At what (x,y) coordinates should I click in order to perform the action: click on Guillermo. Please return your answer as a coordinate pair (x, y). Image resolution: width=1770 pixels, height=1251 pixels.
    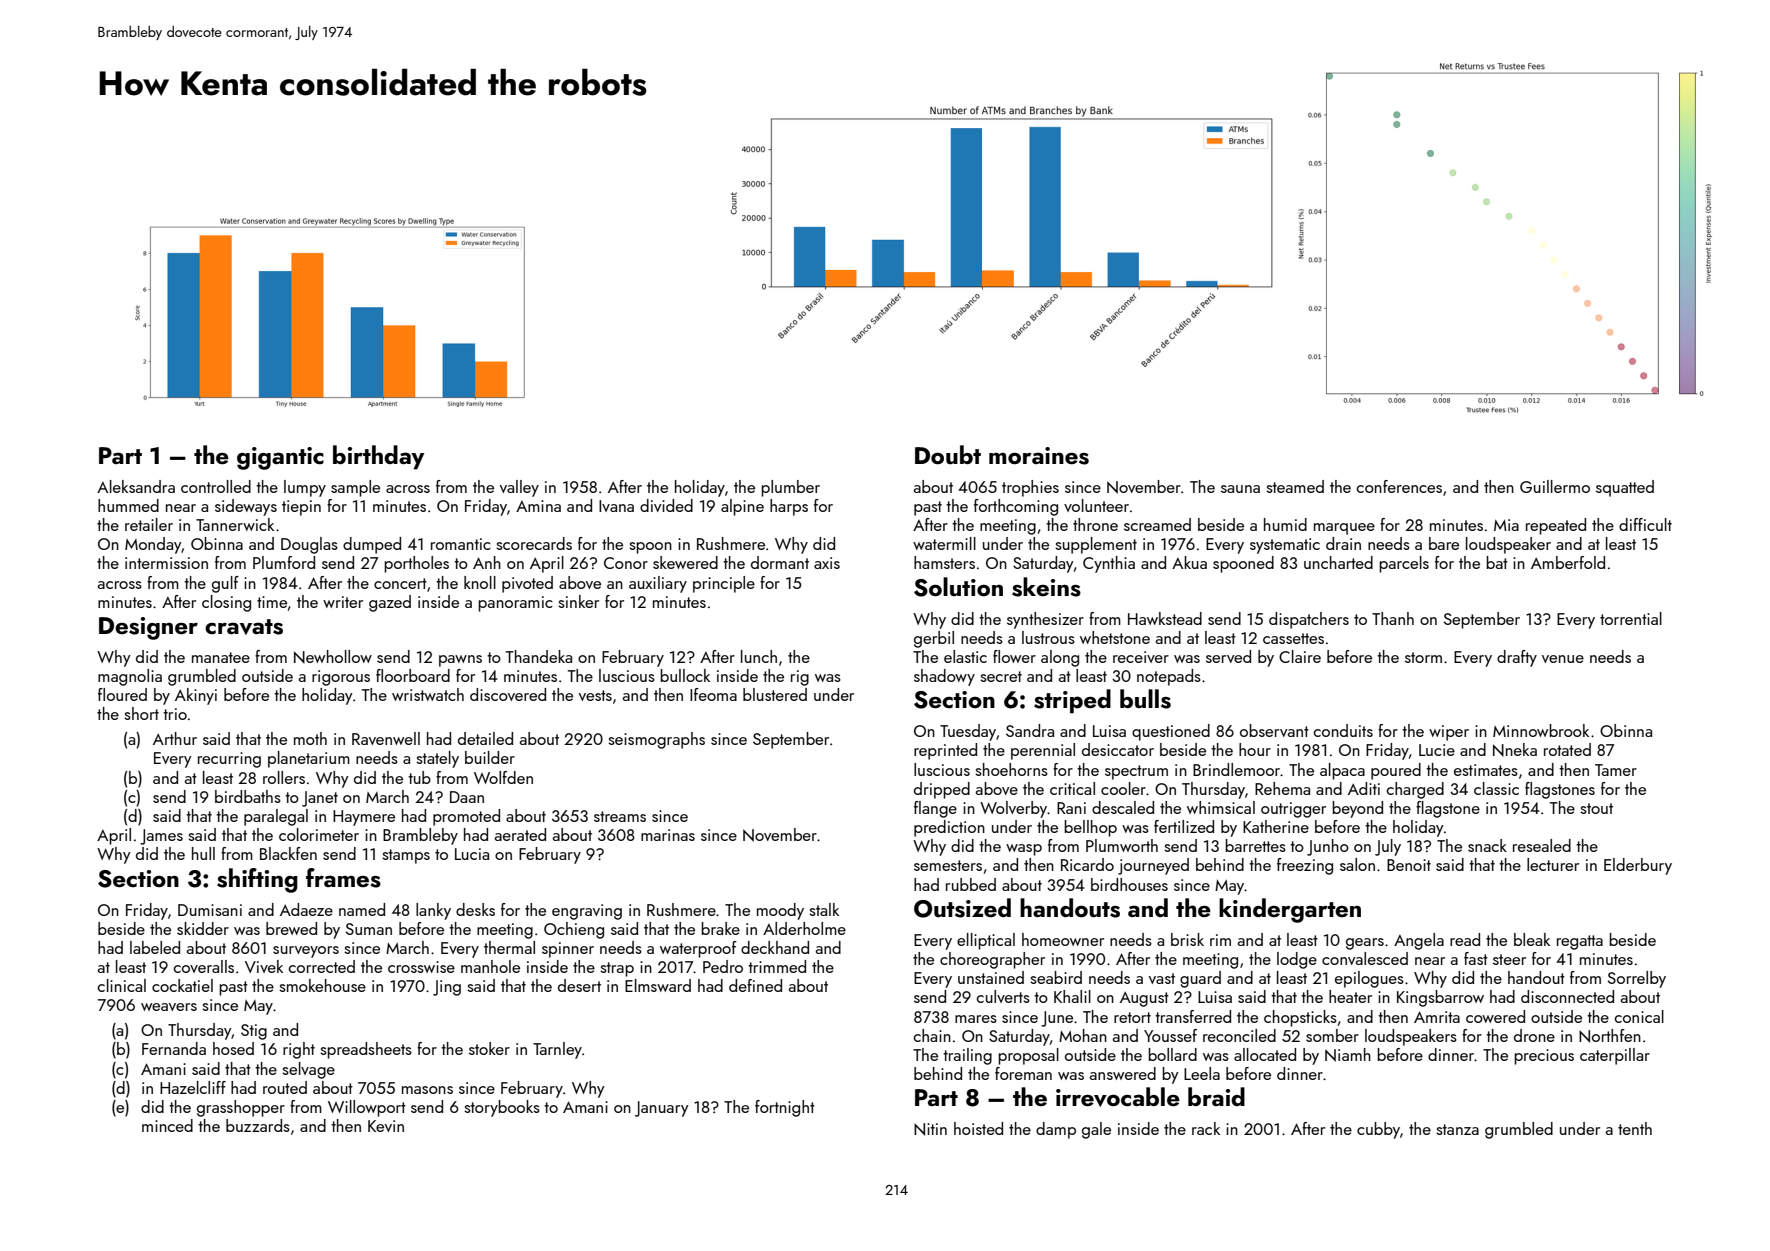
    Looking at the image, I should click on (1555, 486).
